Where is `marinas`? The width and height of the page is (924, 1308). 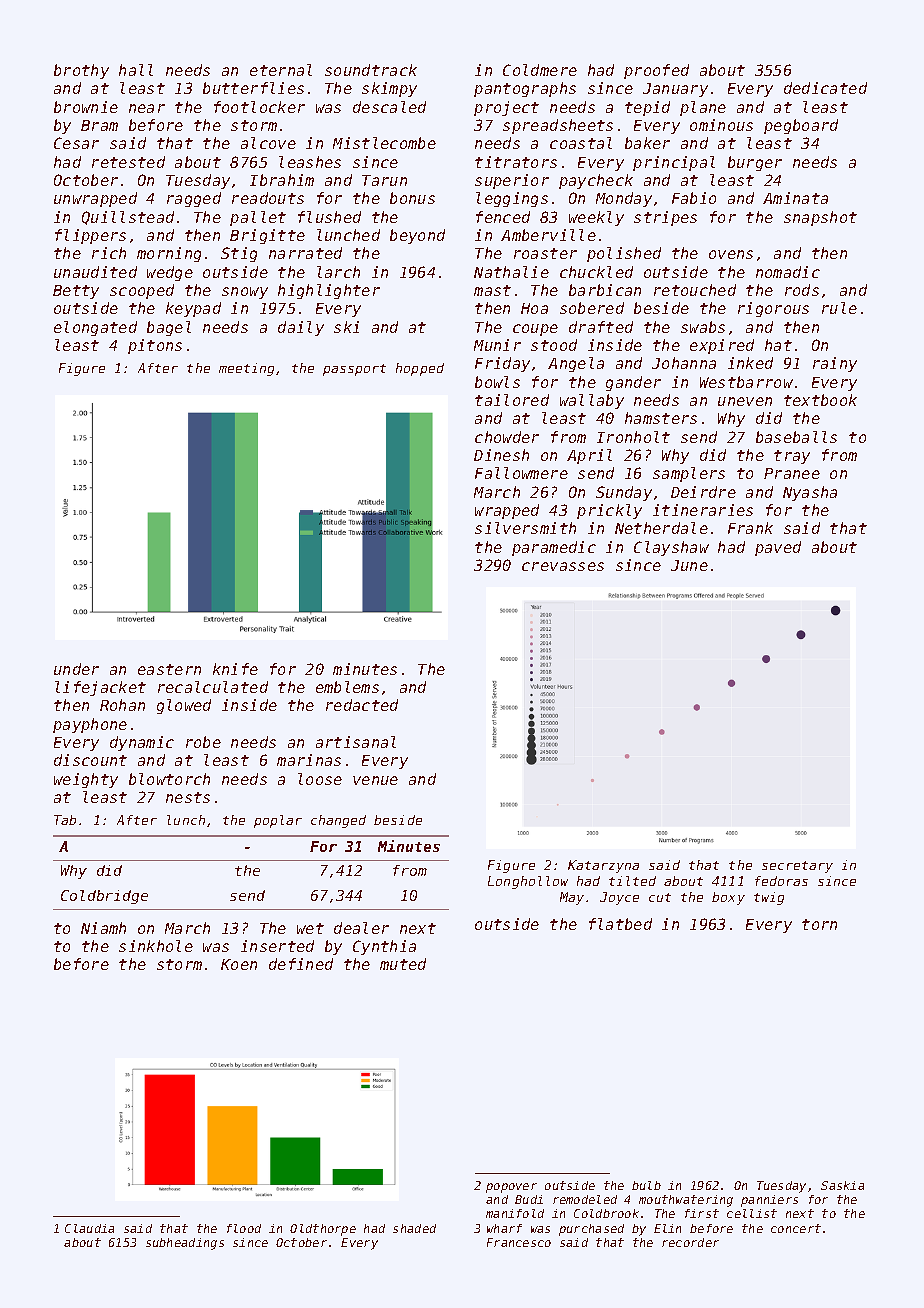
marinas is located at coordinates (309, 760).
